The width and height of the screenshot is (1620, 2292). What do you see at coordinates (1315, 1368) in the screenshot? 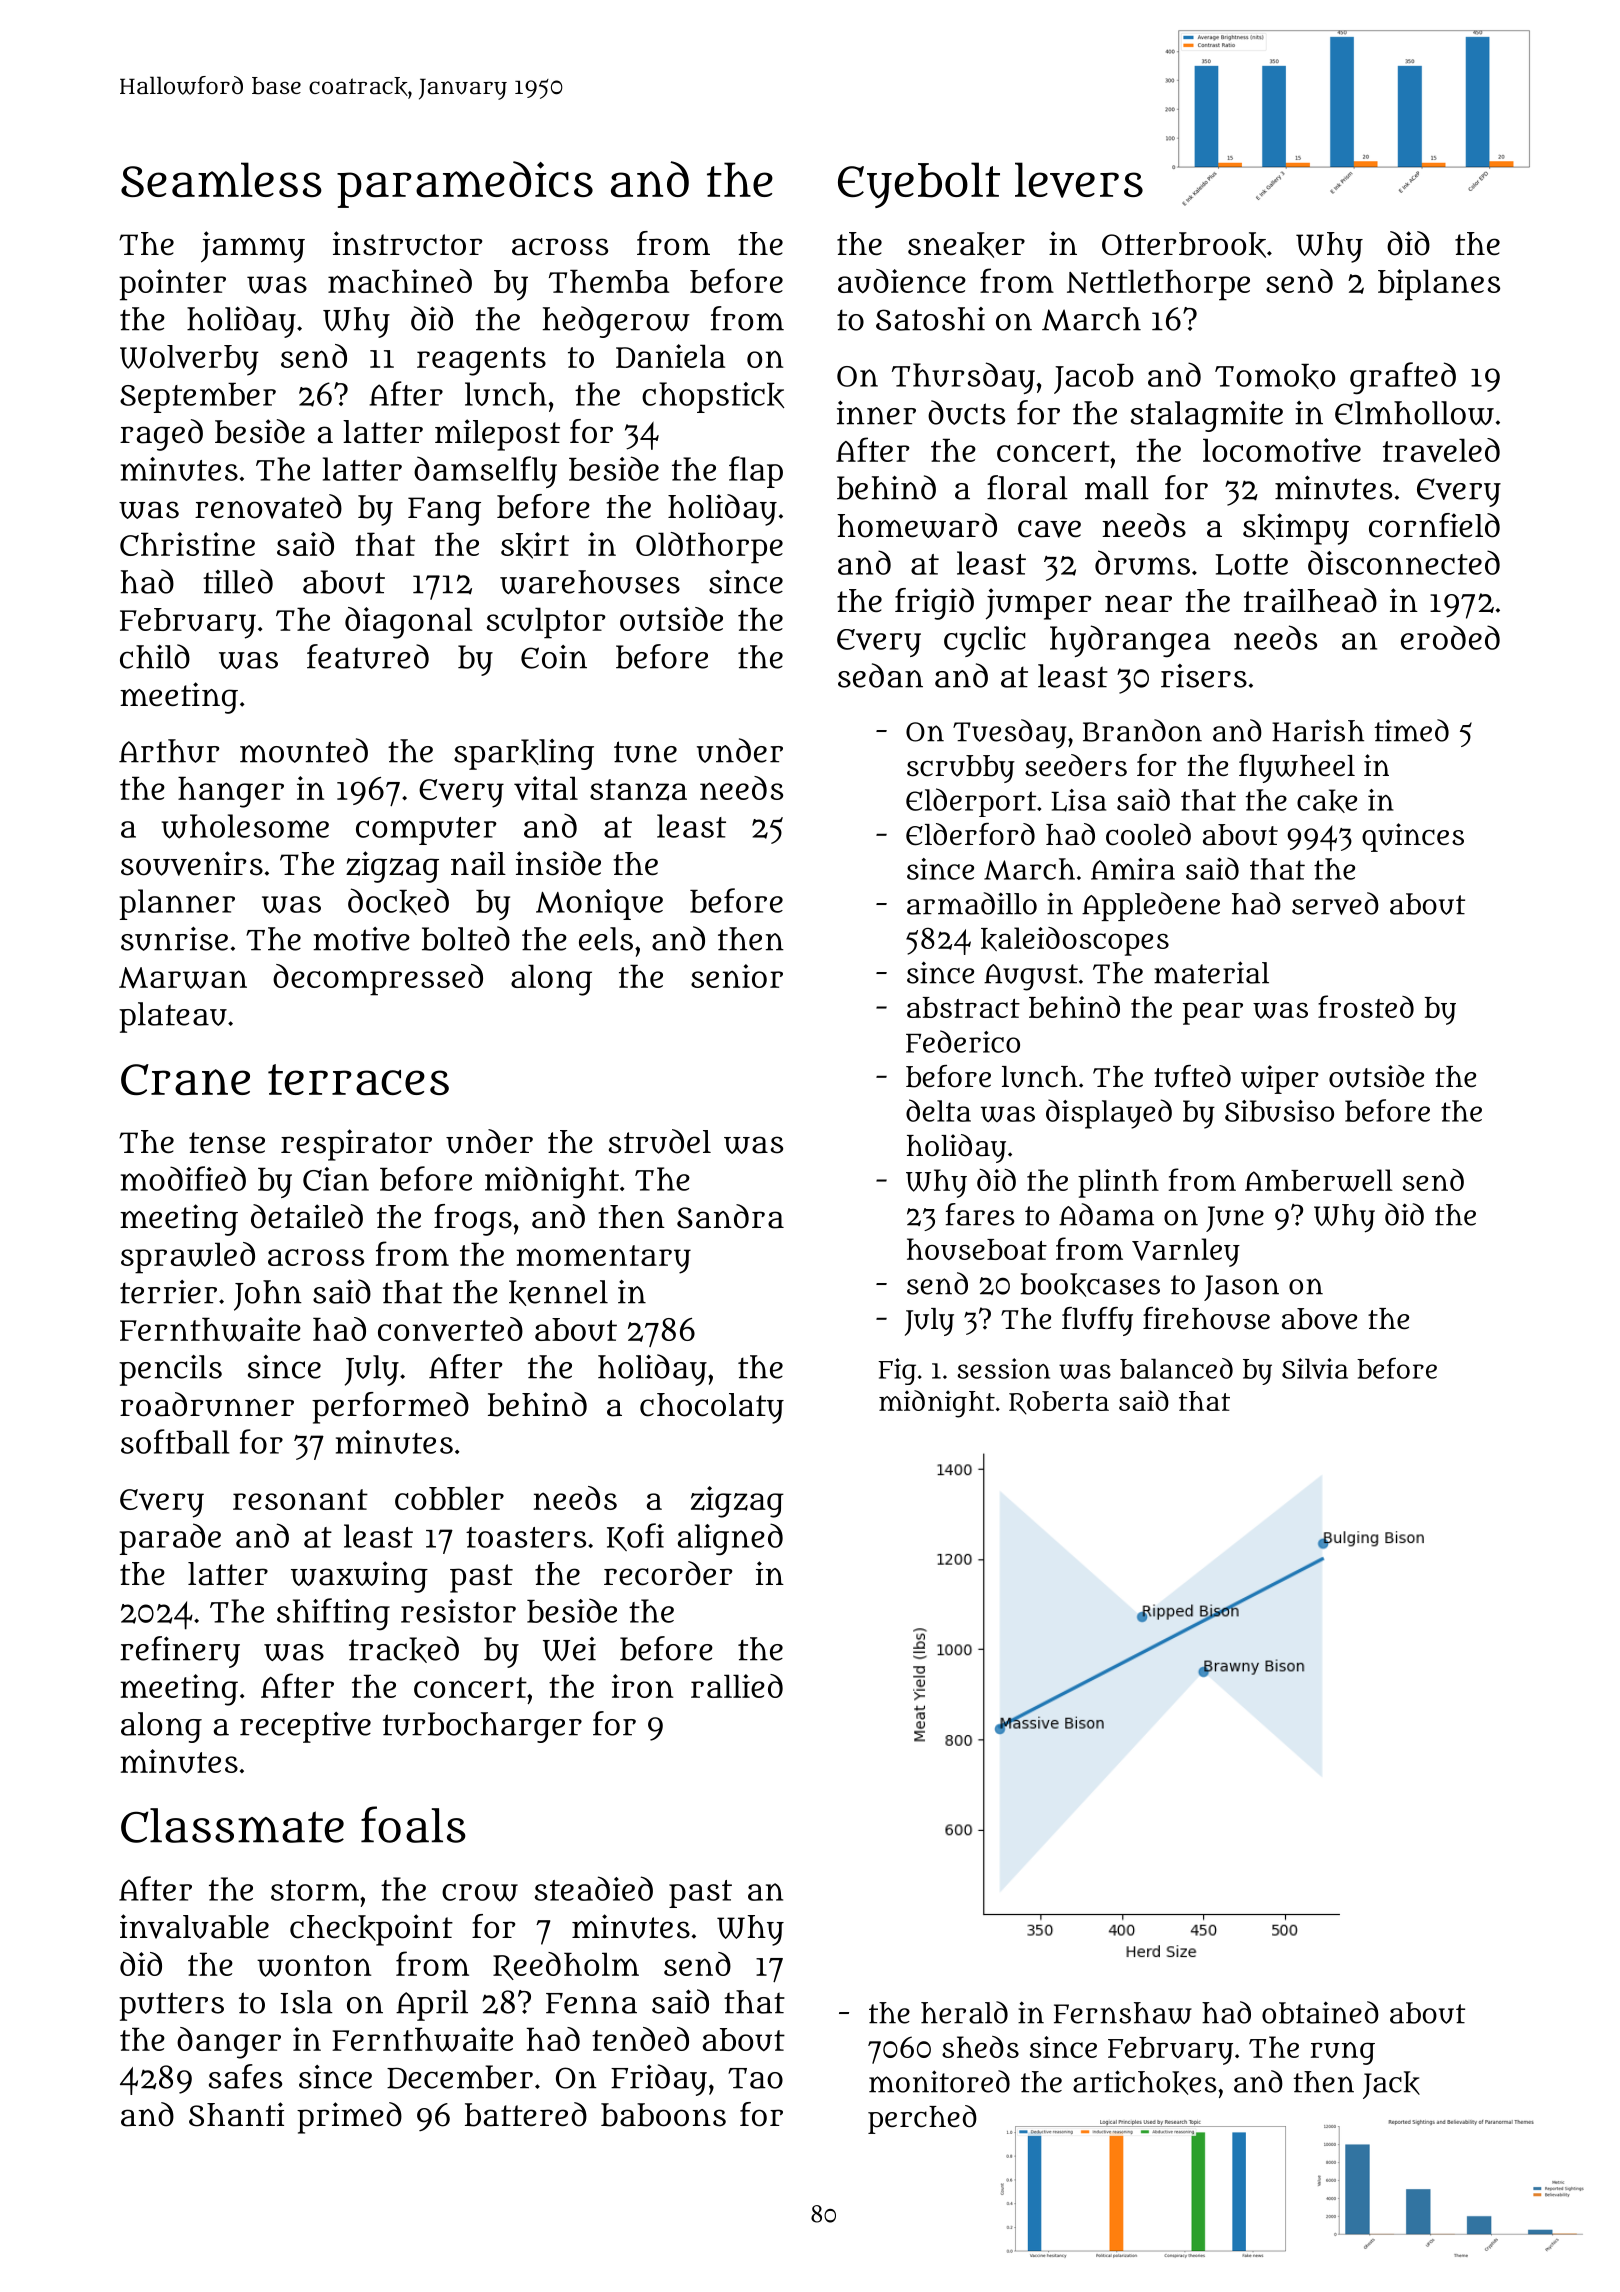
I see `Silvia` at bounding box center [1315, 1368].
